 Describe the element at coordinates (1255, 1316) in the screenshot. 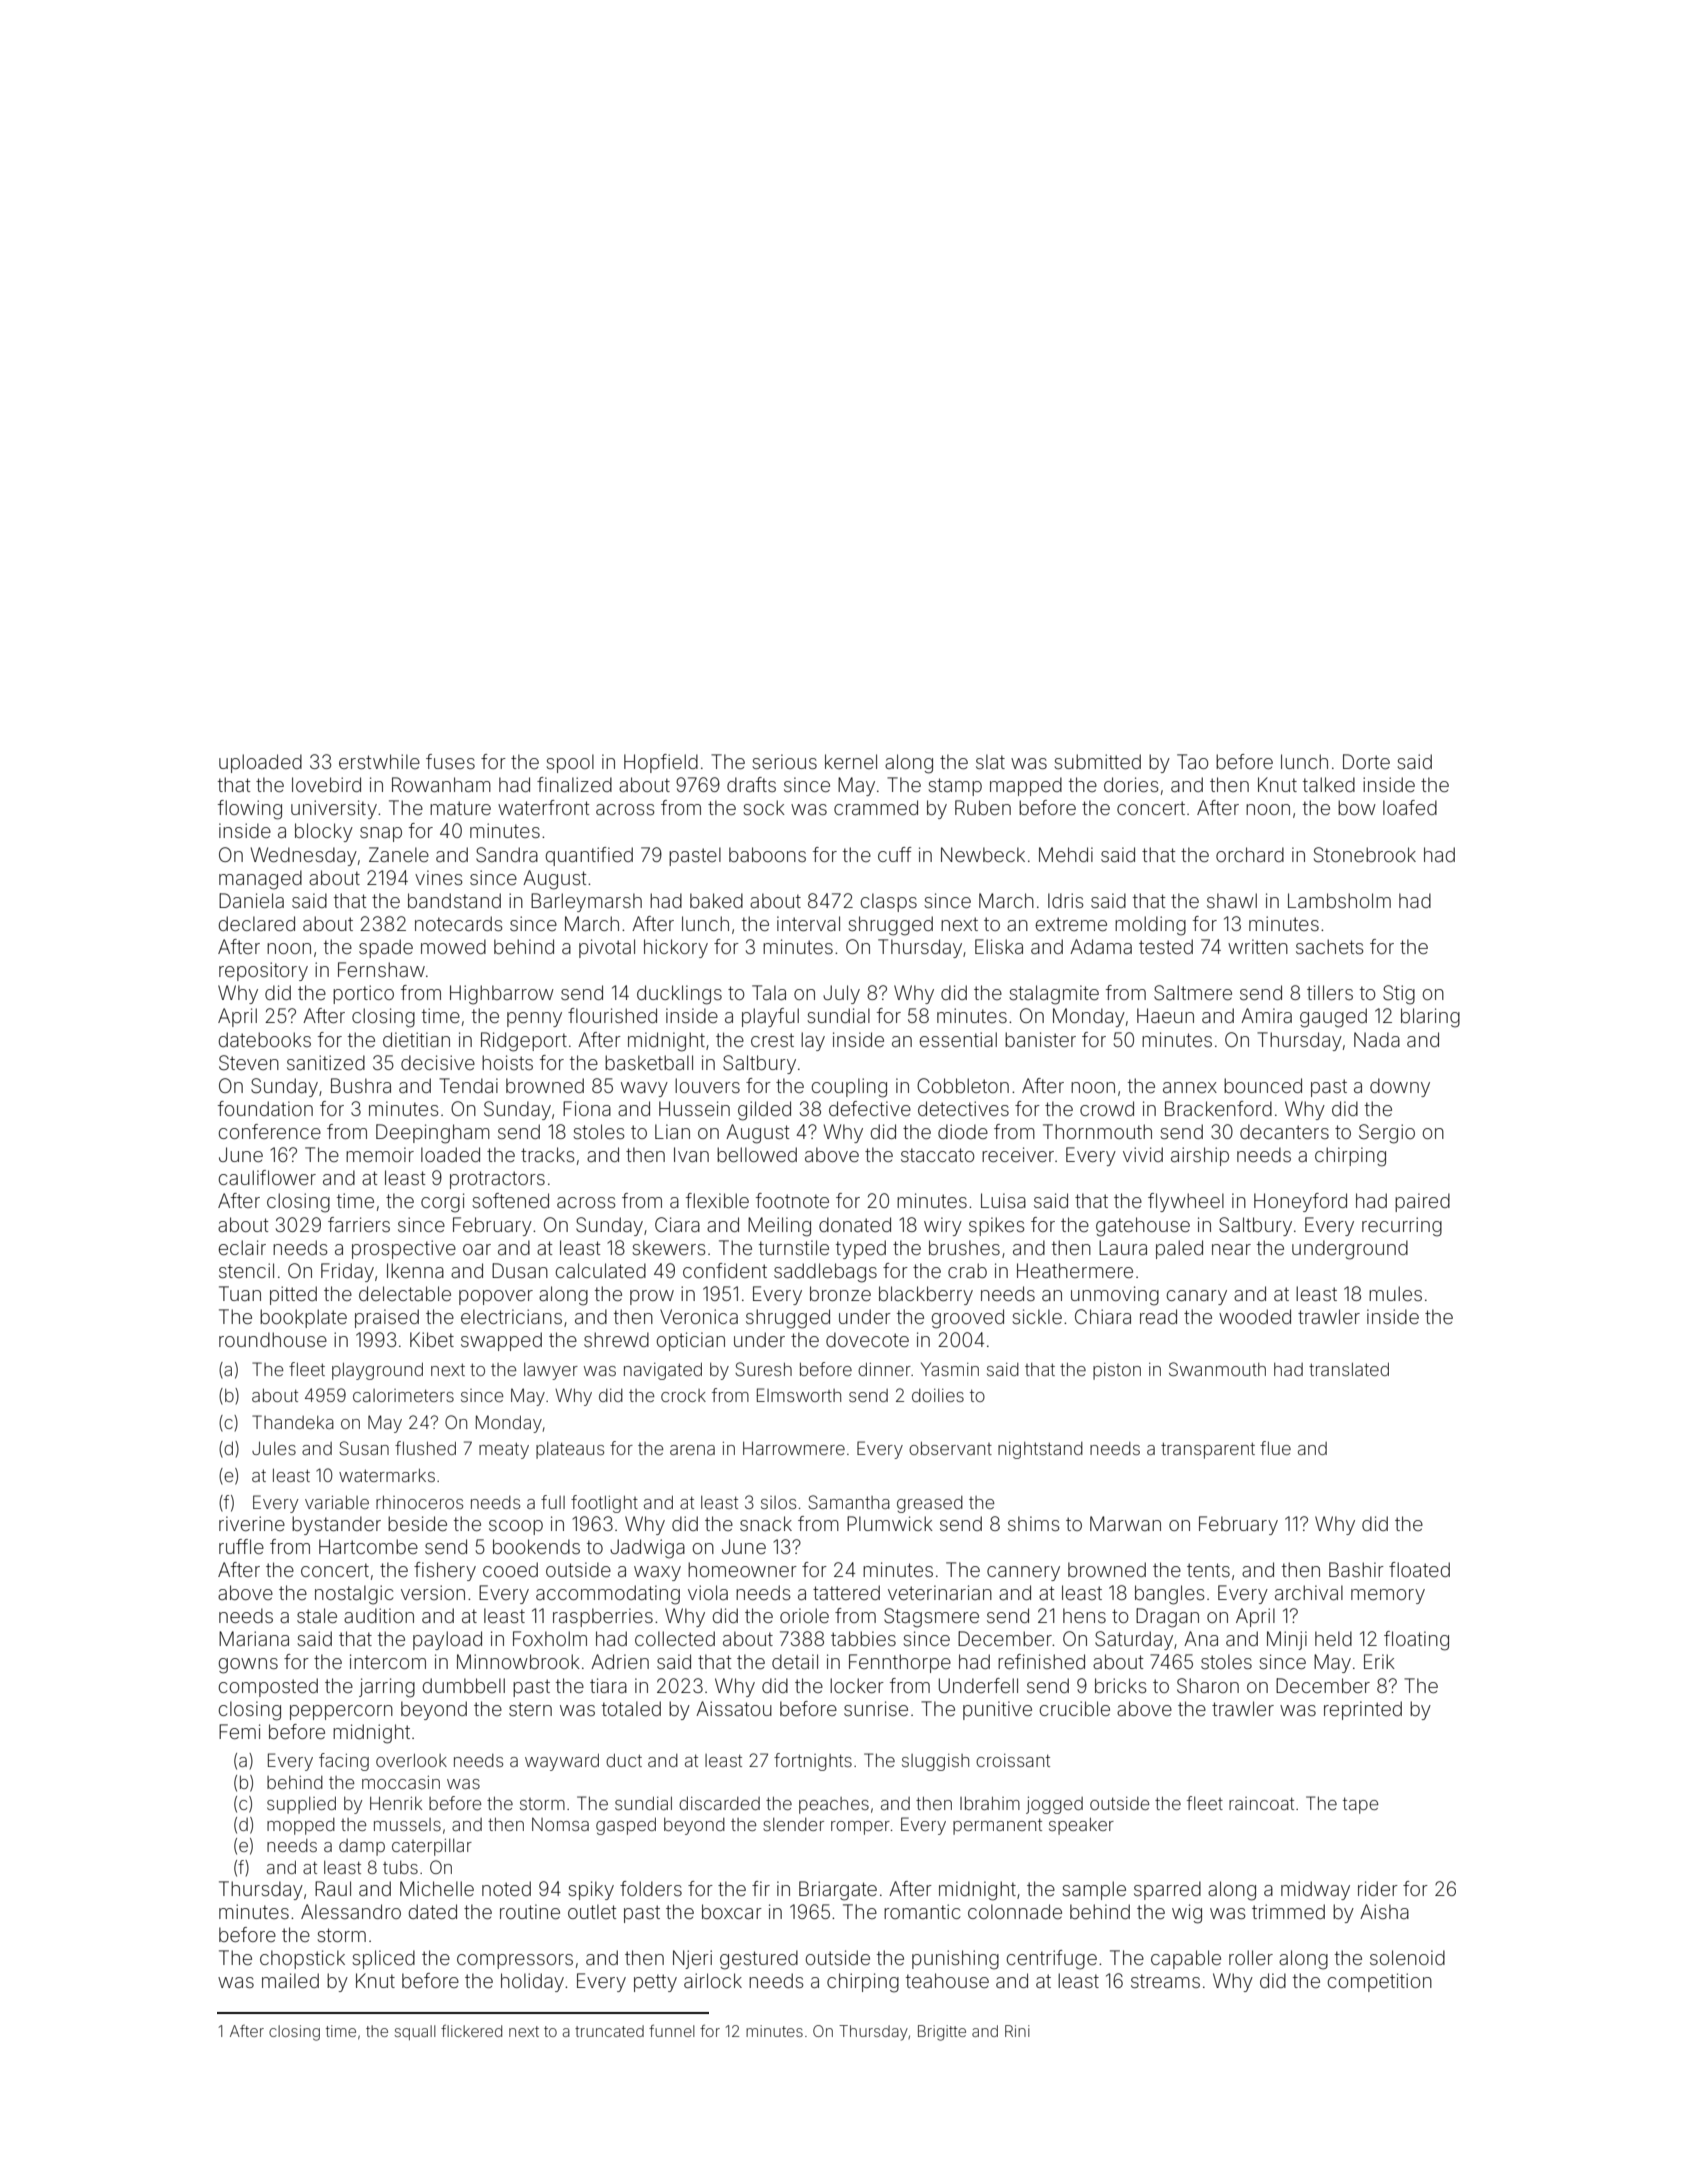

I see `wooded` at that location.
